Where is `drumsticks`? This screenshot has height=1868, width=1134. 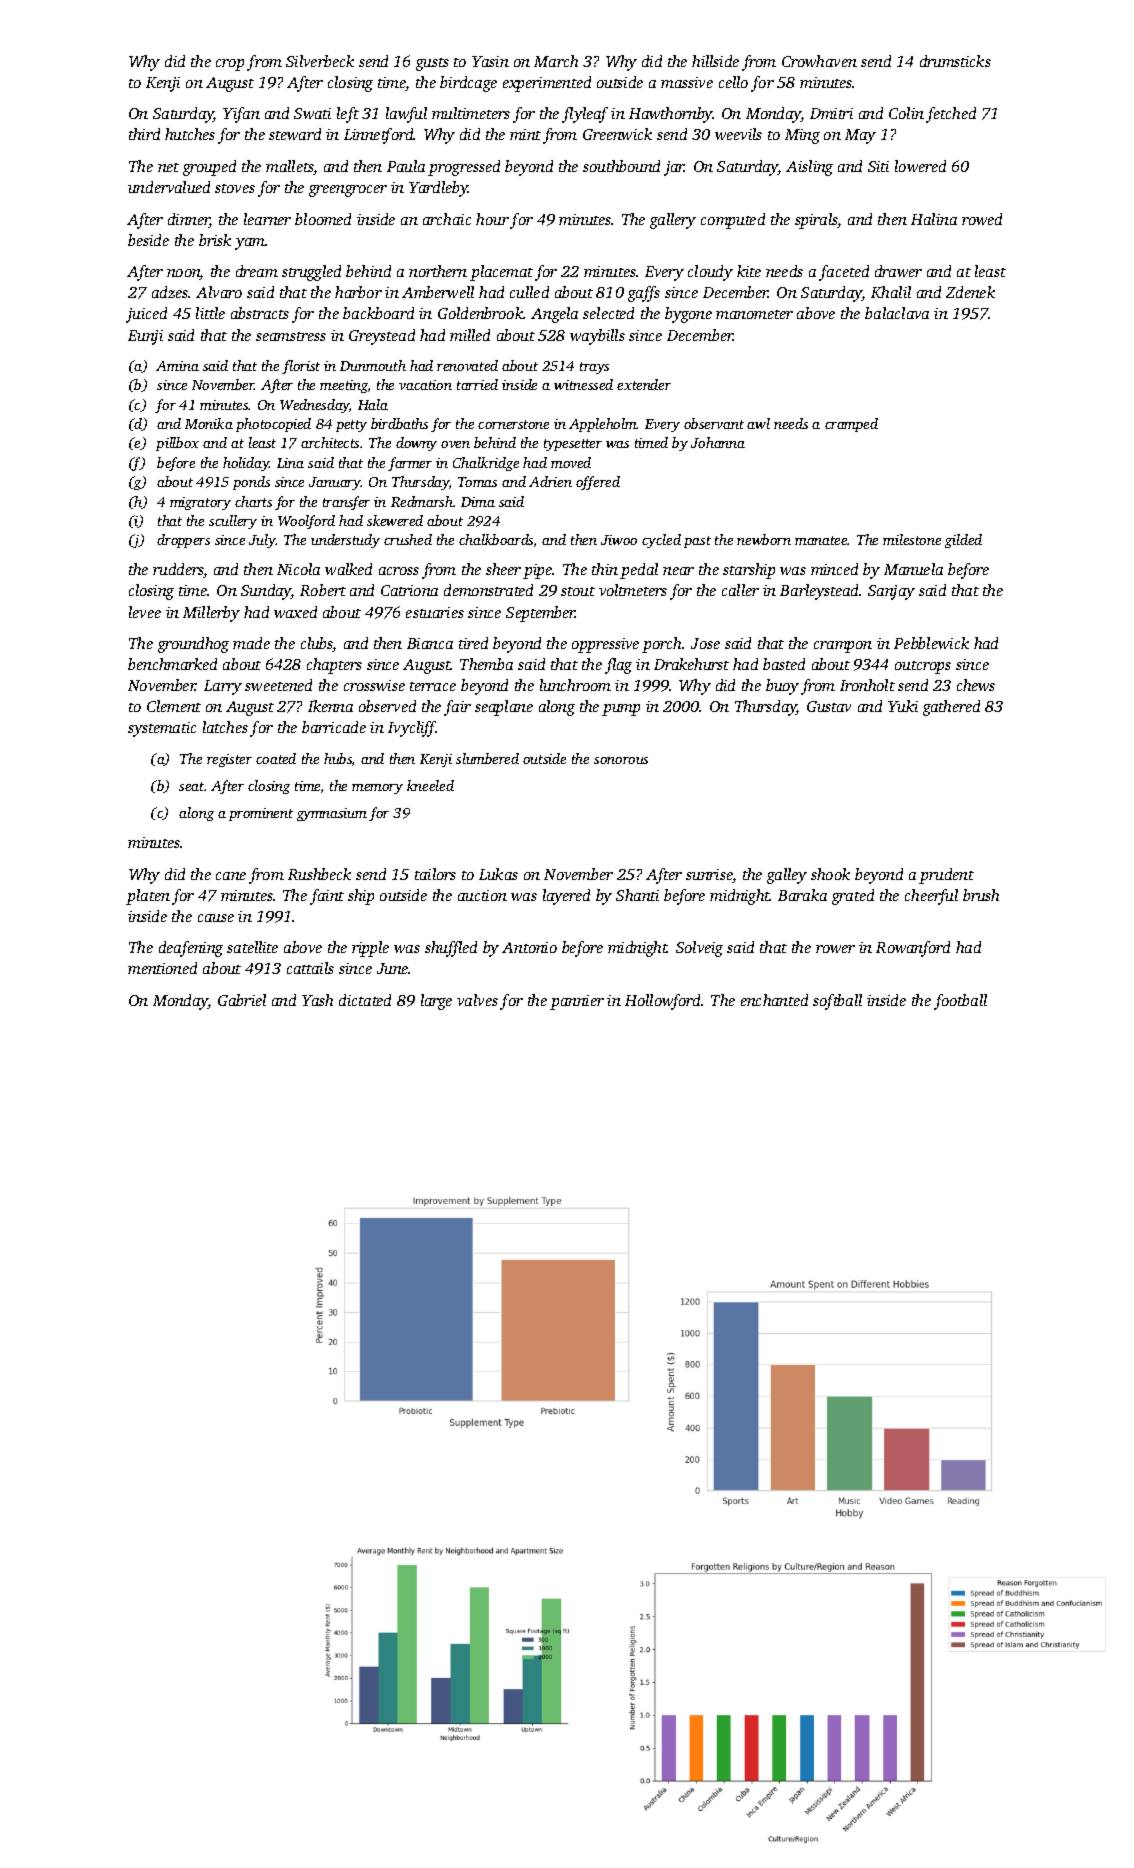 drumsticks is located at coordinates (955, 61).
